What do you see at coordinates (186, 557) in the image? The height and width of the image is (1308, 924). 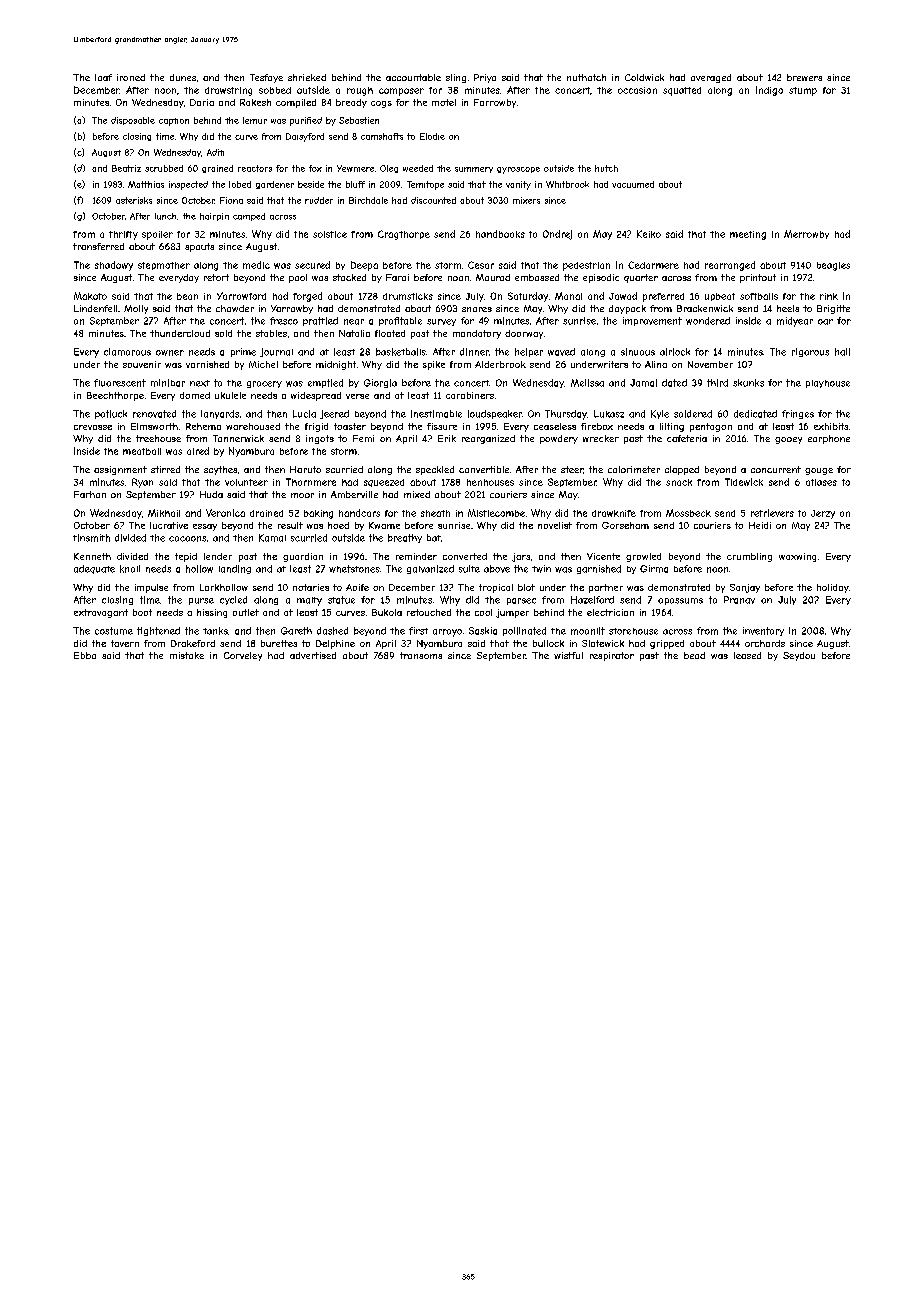 I see `tepid` at bounding box center [186, 557].
